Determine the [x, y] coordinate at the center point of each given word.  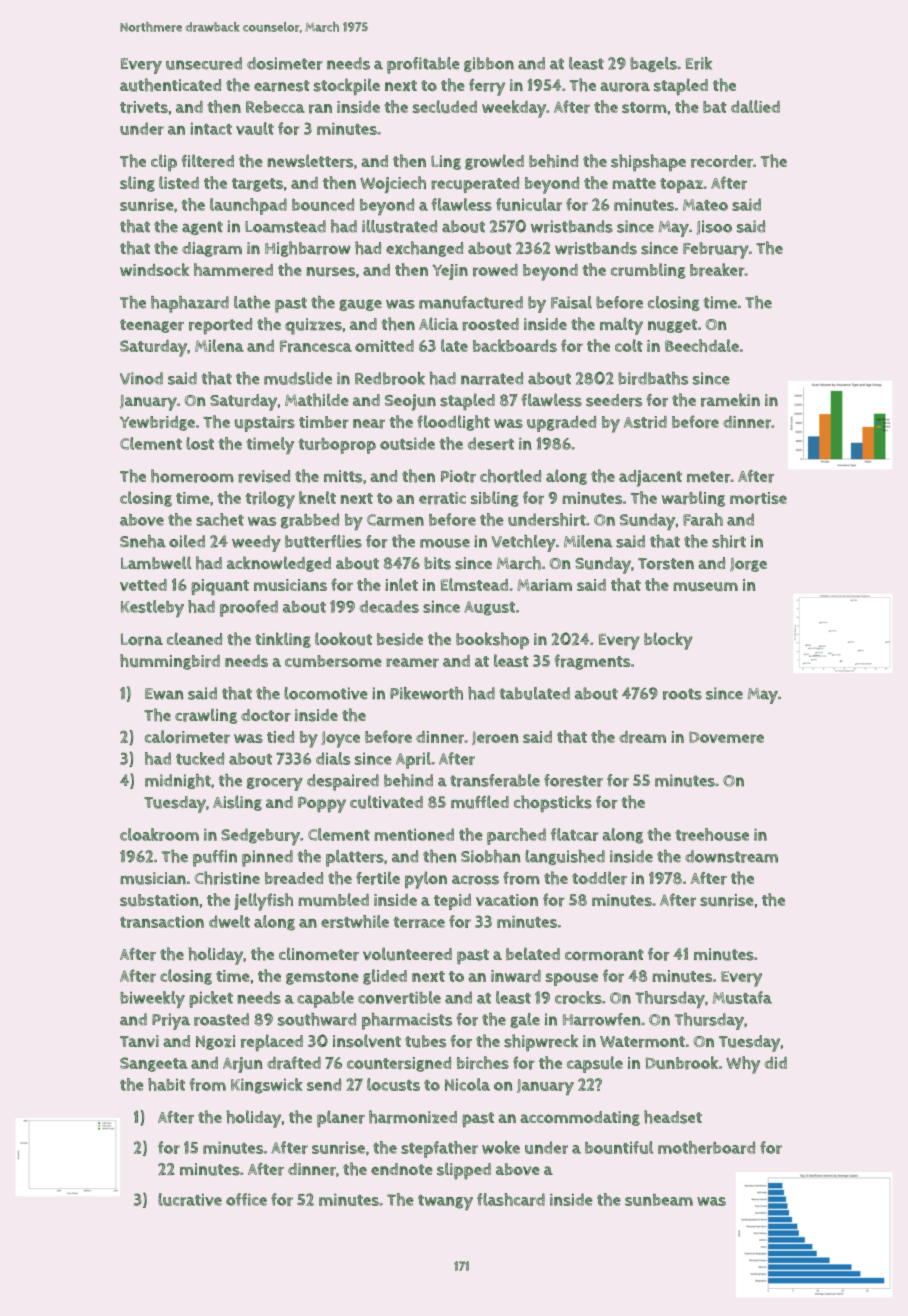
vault [255, 128]
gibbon [489, 64]
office [246, 1199]
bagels [653, 64]
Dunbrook [682, 1063]
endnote [402, 1169]
